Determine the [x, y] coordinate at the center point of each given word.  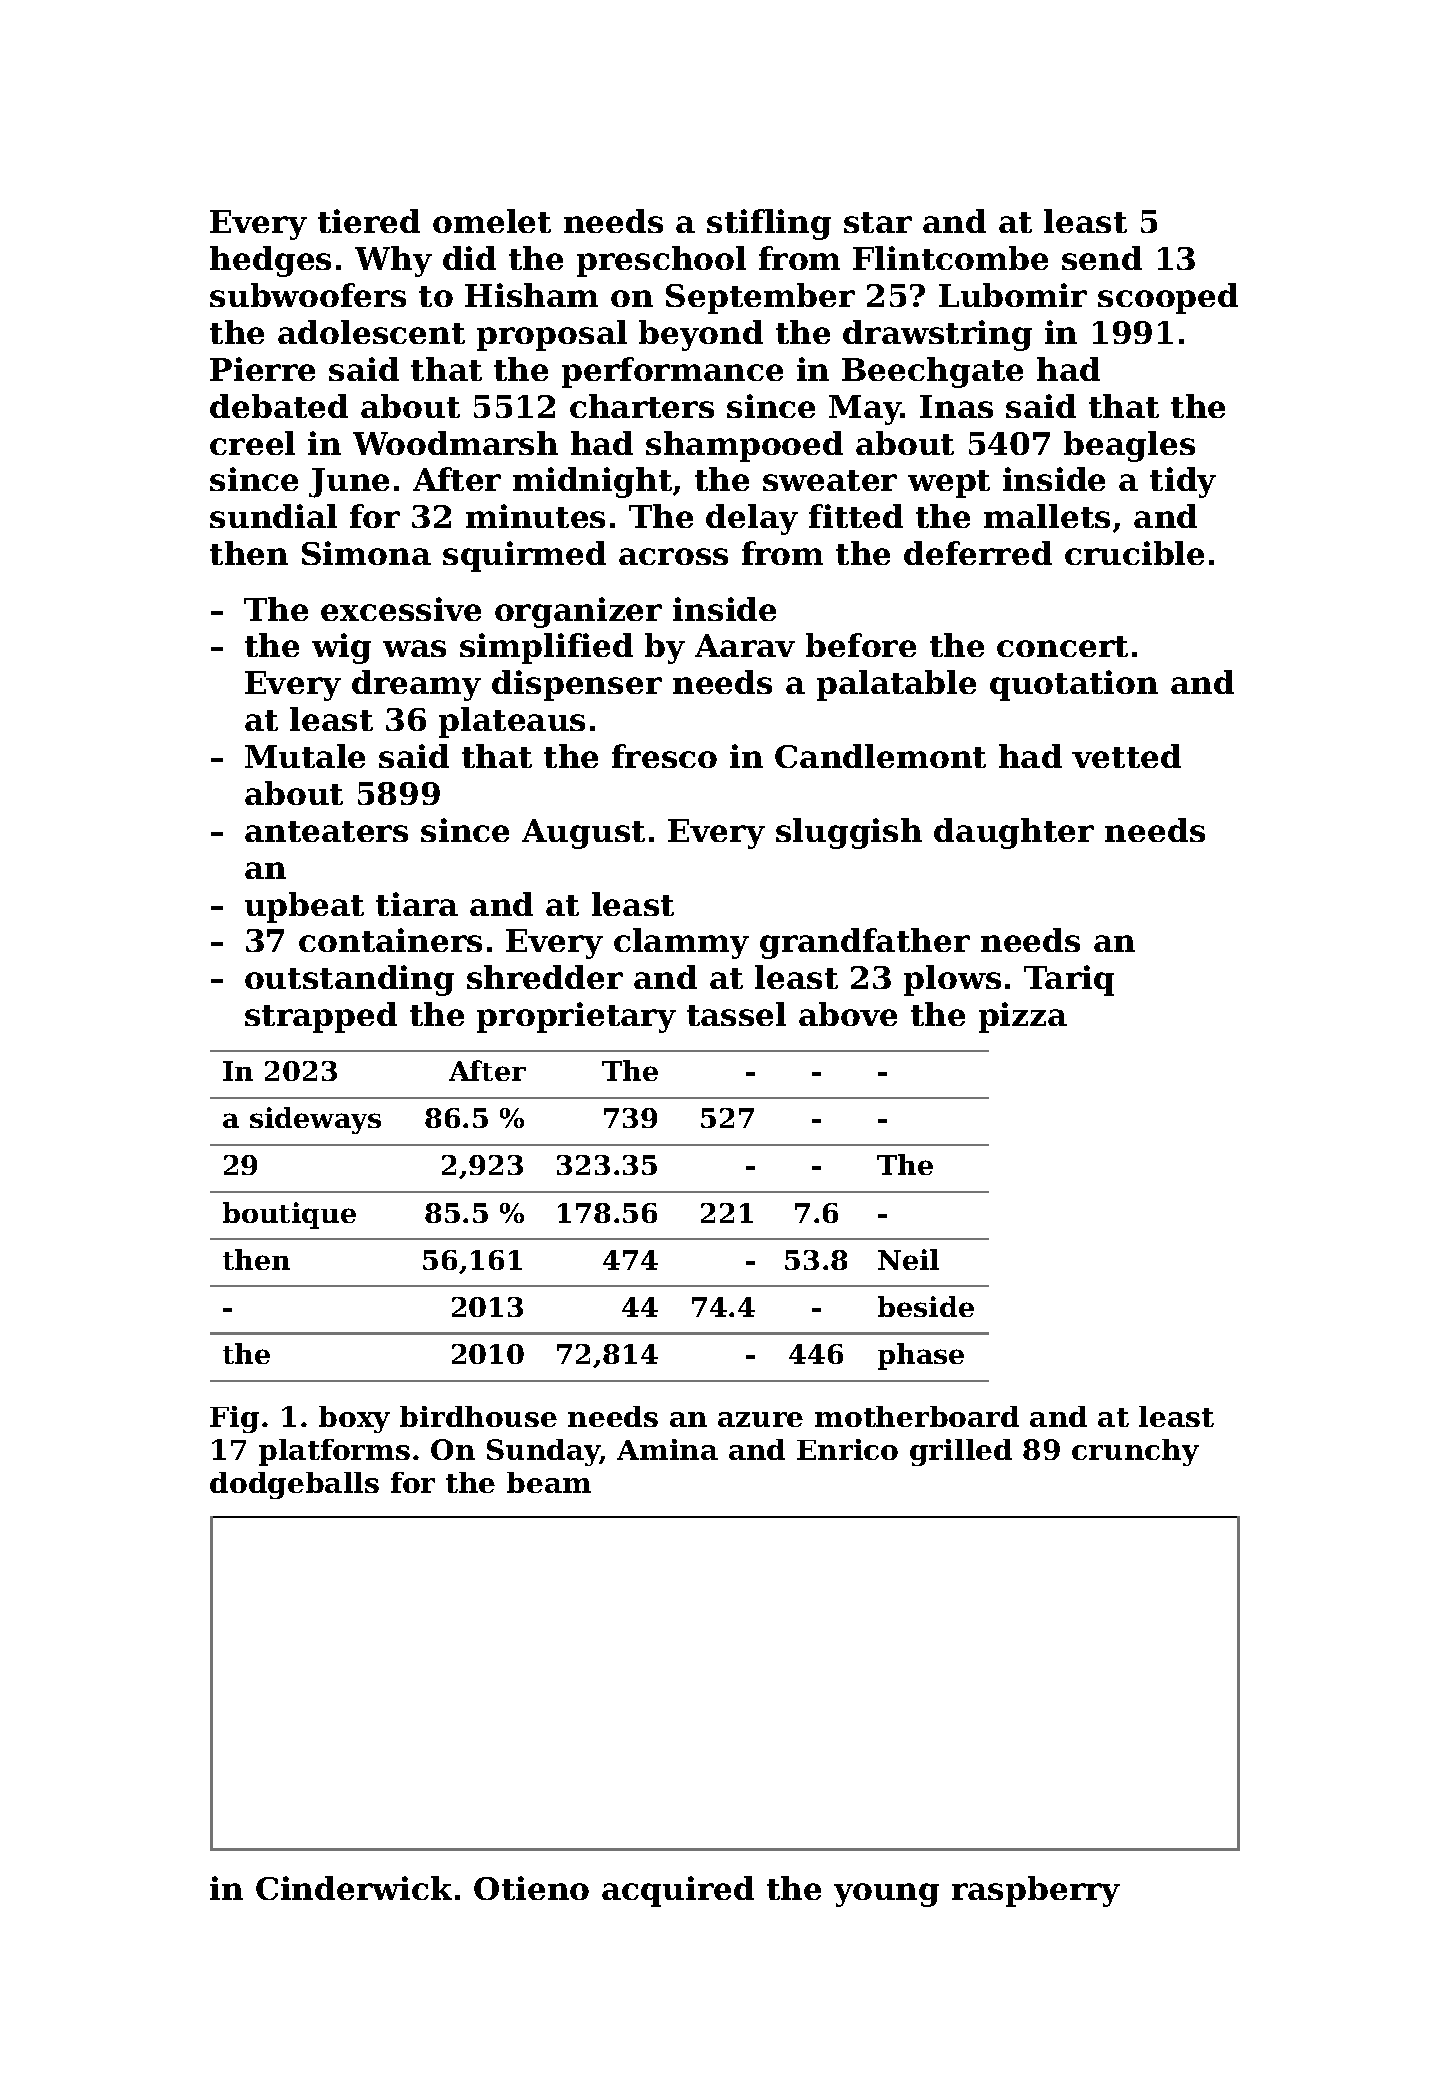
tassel [736, 1014]
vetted [1126, 756]
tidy [1183, 482]
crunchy [1135, 1452]
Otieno [531, 1888]
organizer [578, 612]
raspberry [1036, 1891]
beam [549, 1482]
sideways [315, 1120]
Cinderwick [354, 1888]
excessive [401, 609]
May [865, 410]
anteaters [326, 831]
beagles [1129, 446]
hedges [270, 261]
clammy [681, 943]
